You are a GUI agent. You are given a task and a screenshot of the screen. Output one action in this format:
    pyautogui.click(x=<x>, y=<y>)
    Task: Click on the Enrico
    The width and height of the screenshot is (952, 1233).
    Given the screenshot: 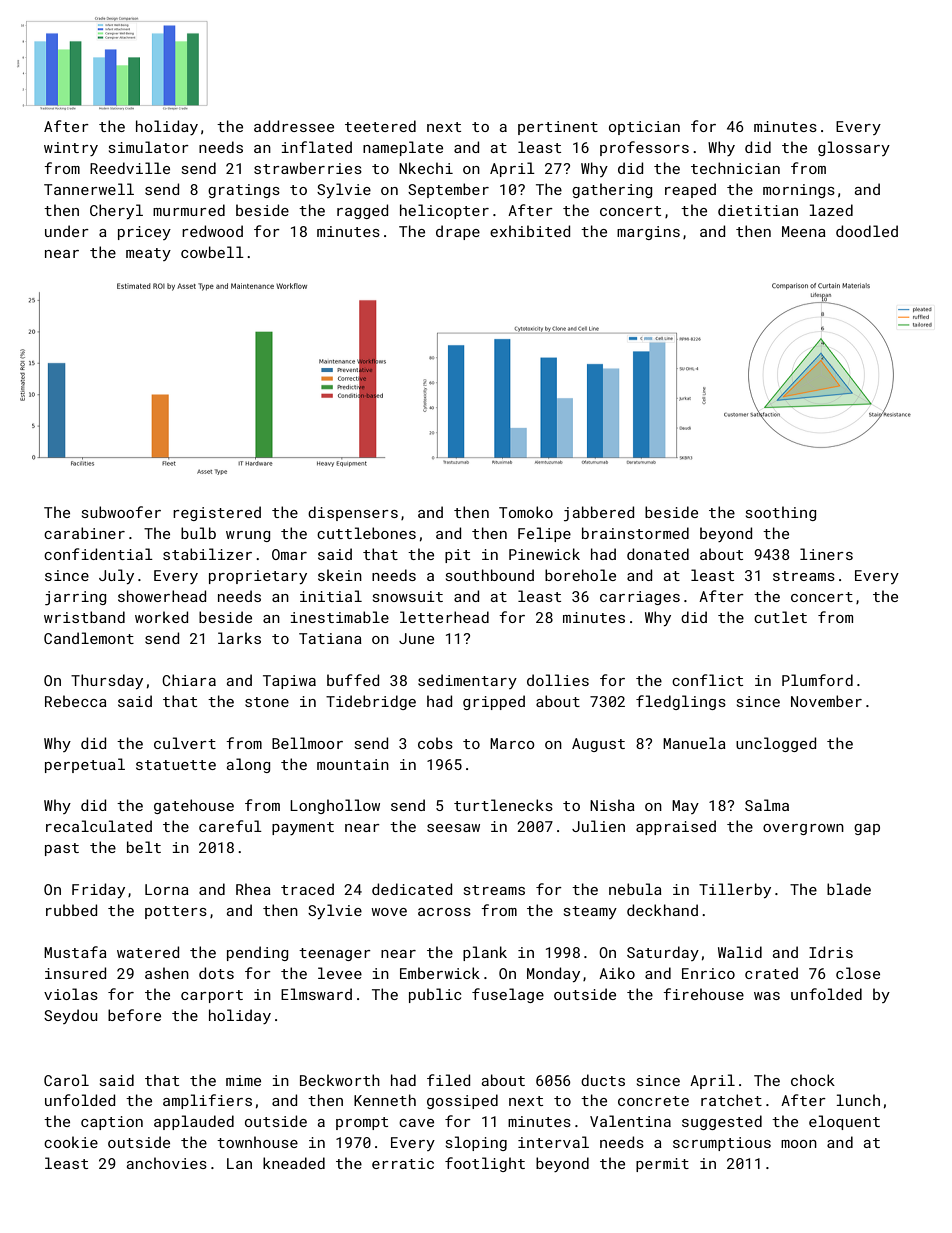 What is the action you would take?
    pyautogui.click(x=708, y=973)
